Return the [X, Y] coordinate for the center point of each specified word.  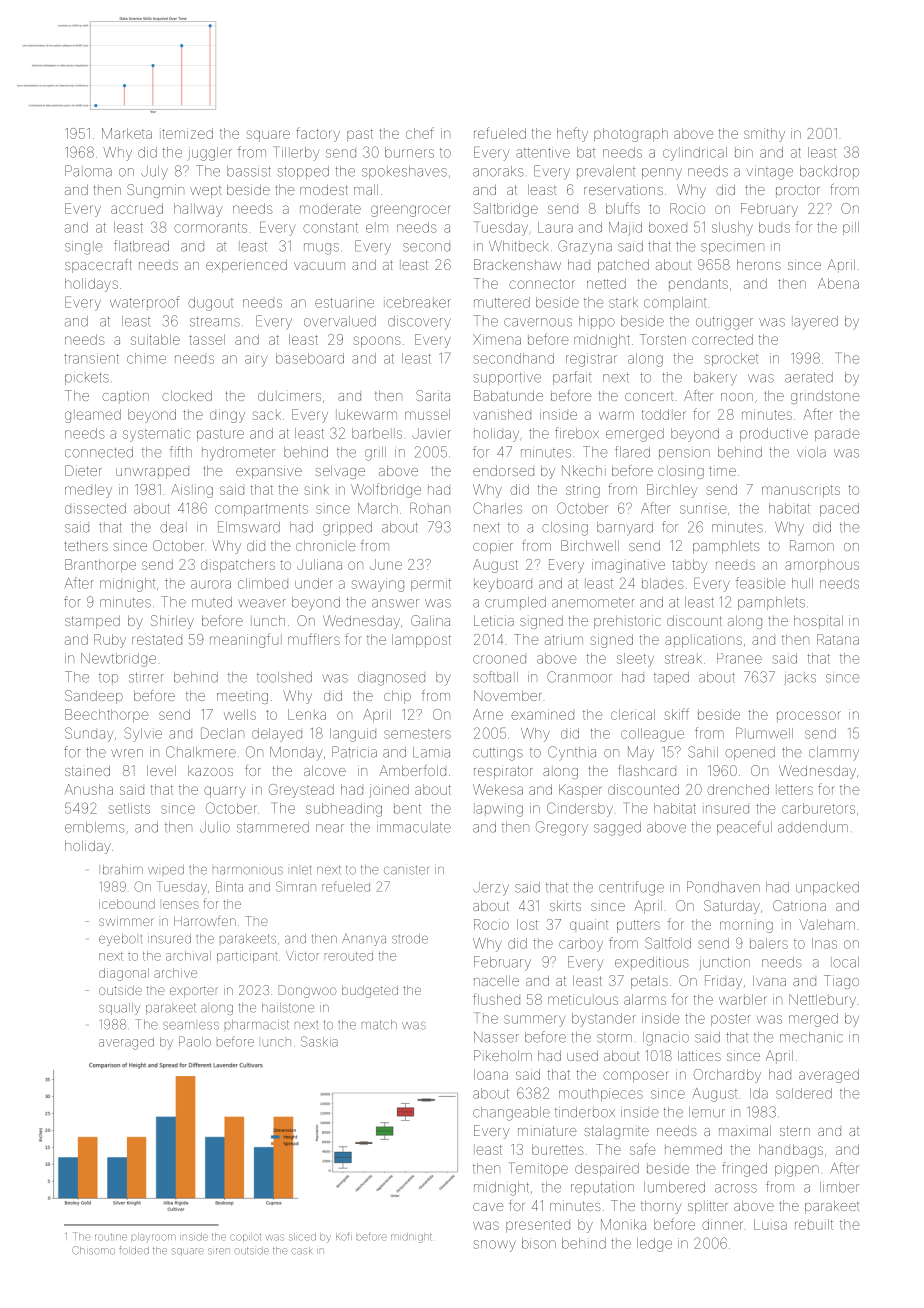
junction [725, 964]
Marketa [127, 133]
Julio [215, 827]
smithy [764, 135]
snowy [495, 1246]
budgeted [370, 991]
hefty [572, 134]
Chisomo [93, 1250]
